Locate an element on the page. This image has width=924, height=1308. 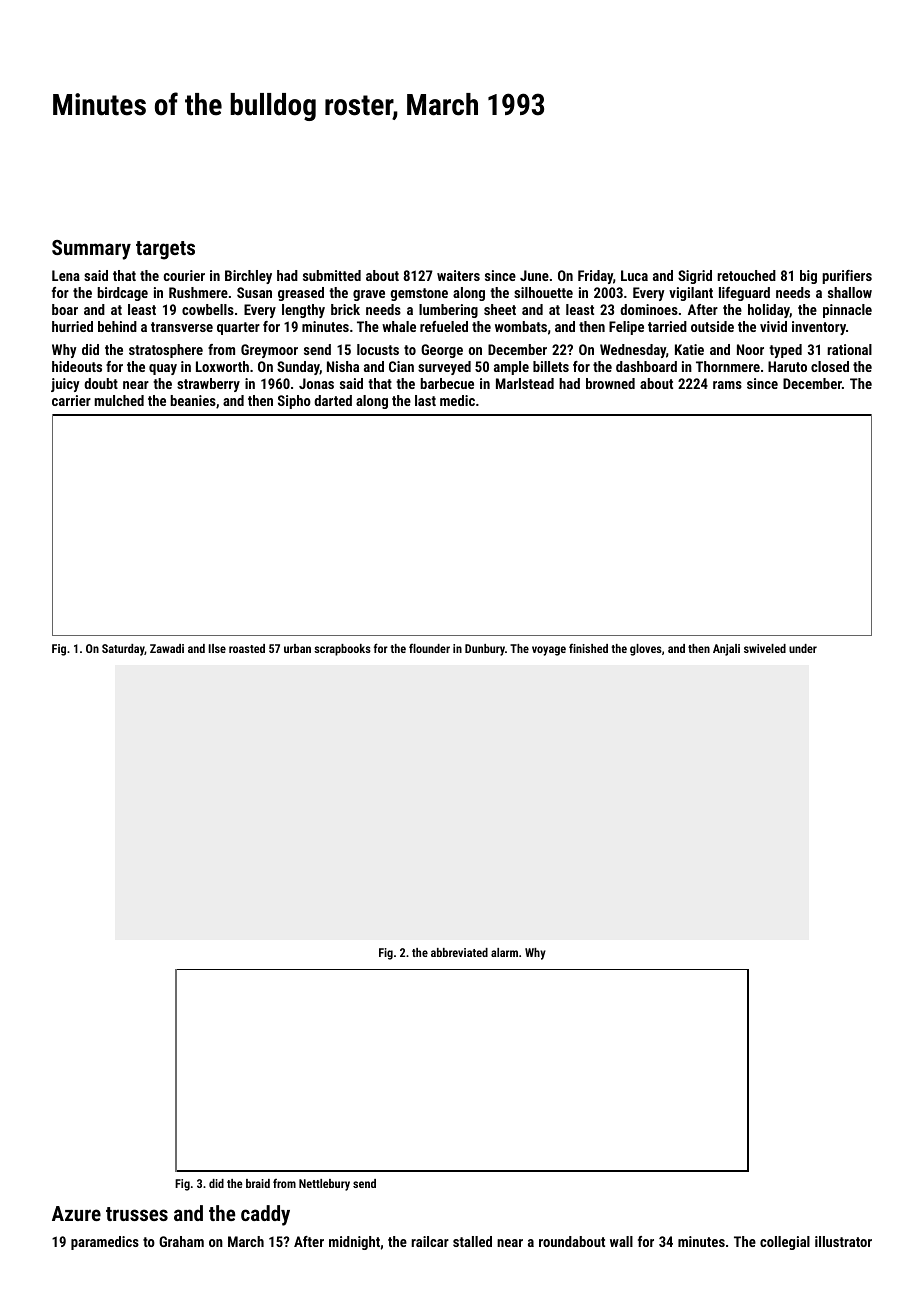
roasted is located at coordinates (247, 648).
